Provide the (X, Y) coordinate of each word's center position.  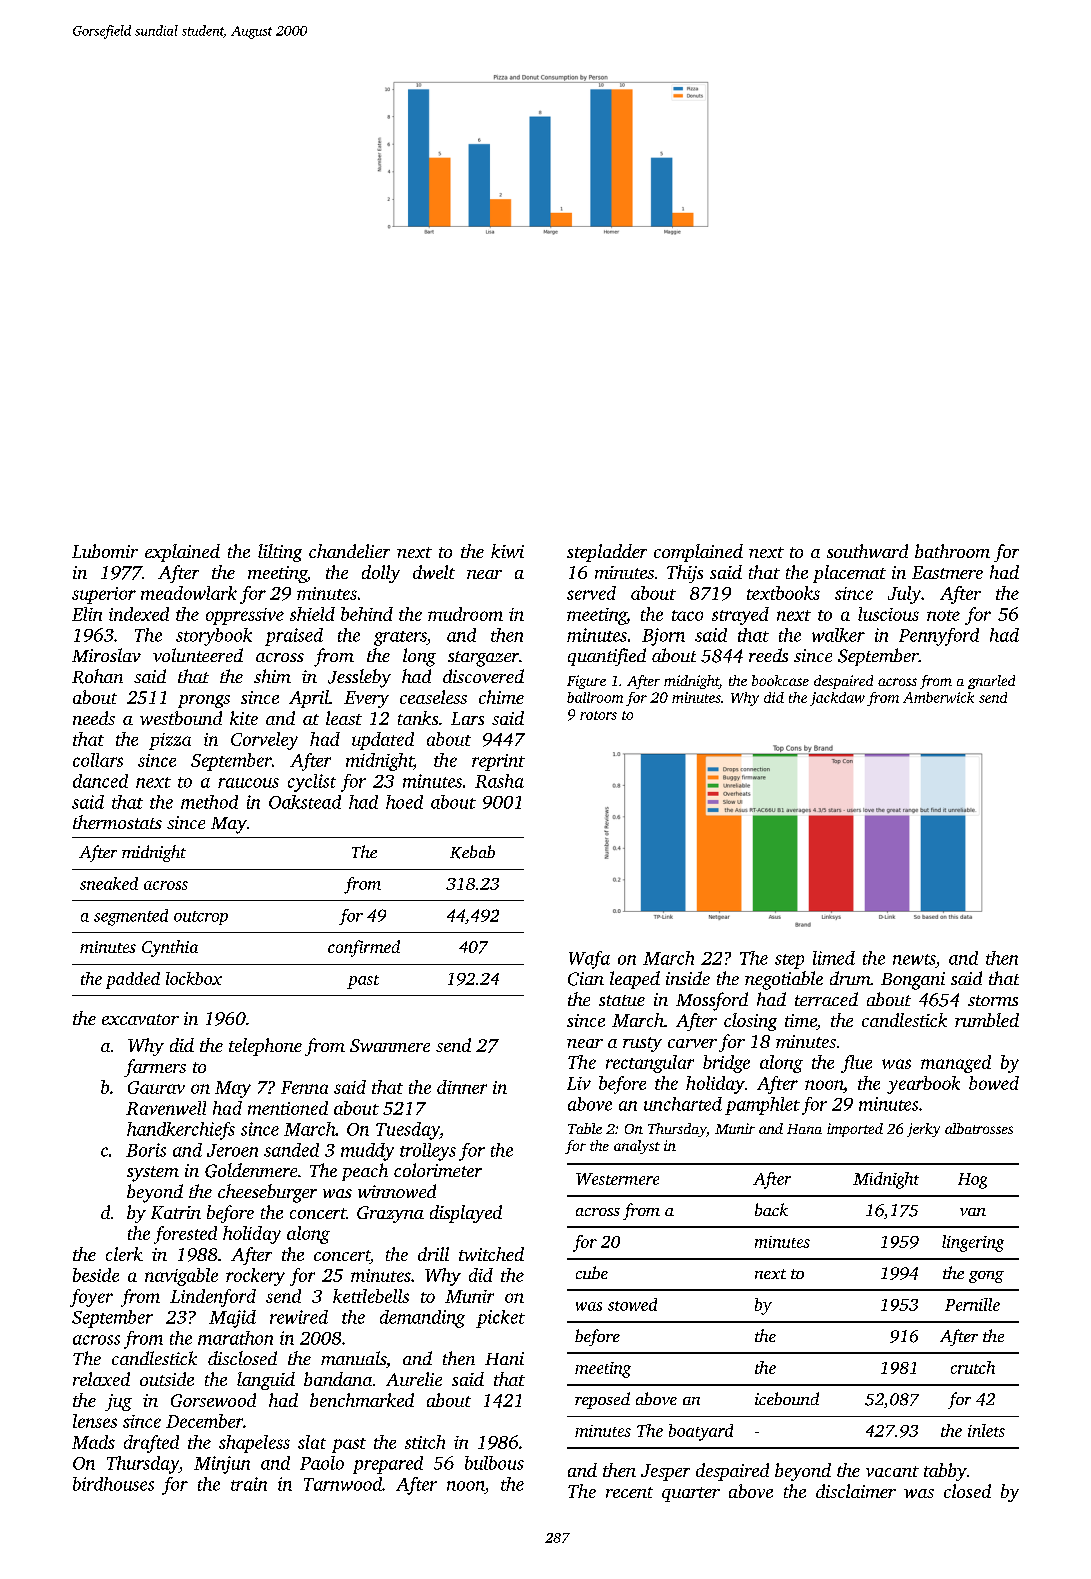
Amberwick (938, 697)
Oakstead (305, 802)
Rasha (499, 781)
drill (433, 1254)
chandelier (349, 551)
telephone (265, 1047)
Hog (972, 1181)
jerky (923, 1130)
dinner (462, 1087)
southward (867, 551)
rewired (299, 1317)
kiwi (507, 551)
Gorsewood (213, 1400)
